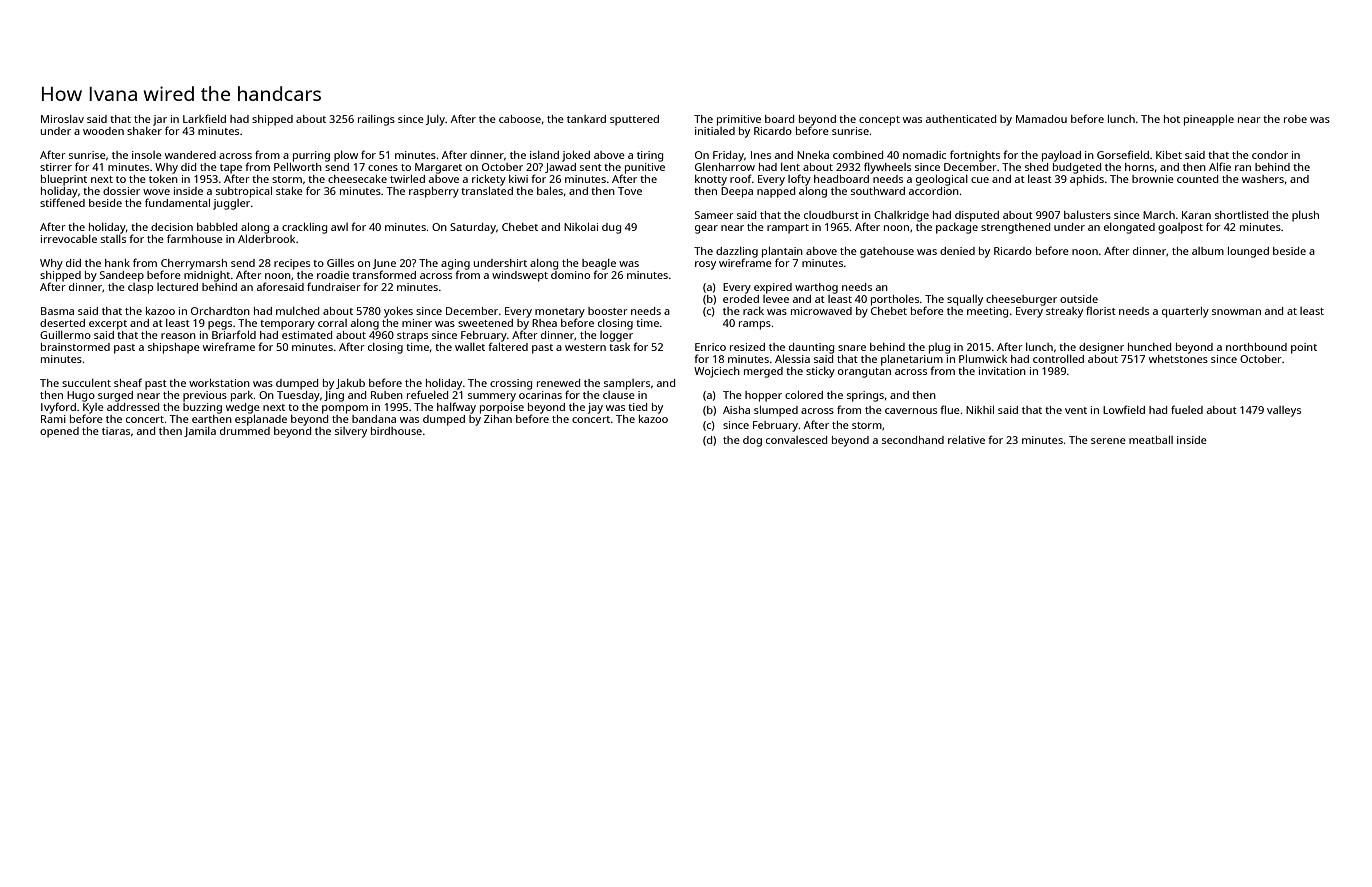 The width and height of the image is (1372, 887). What do you see at coordinates (913, 440) in the image?
I see `secondhand` at bounding box center [913, 440].
